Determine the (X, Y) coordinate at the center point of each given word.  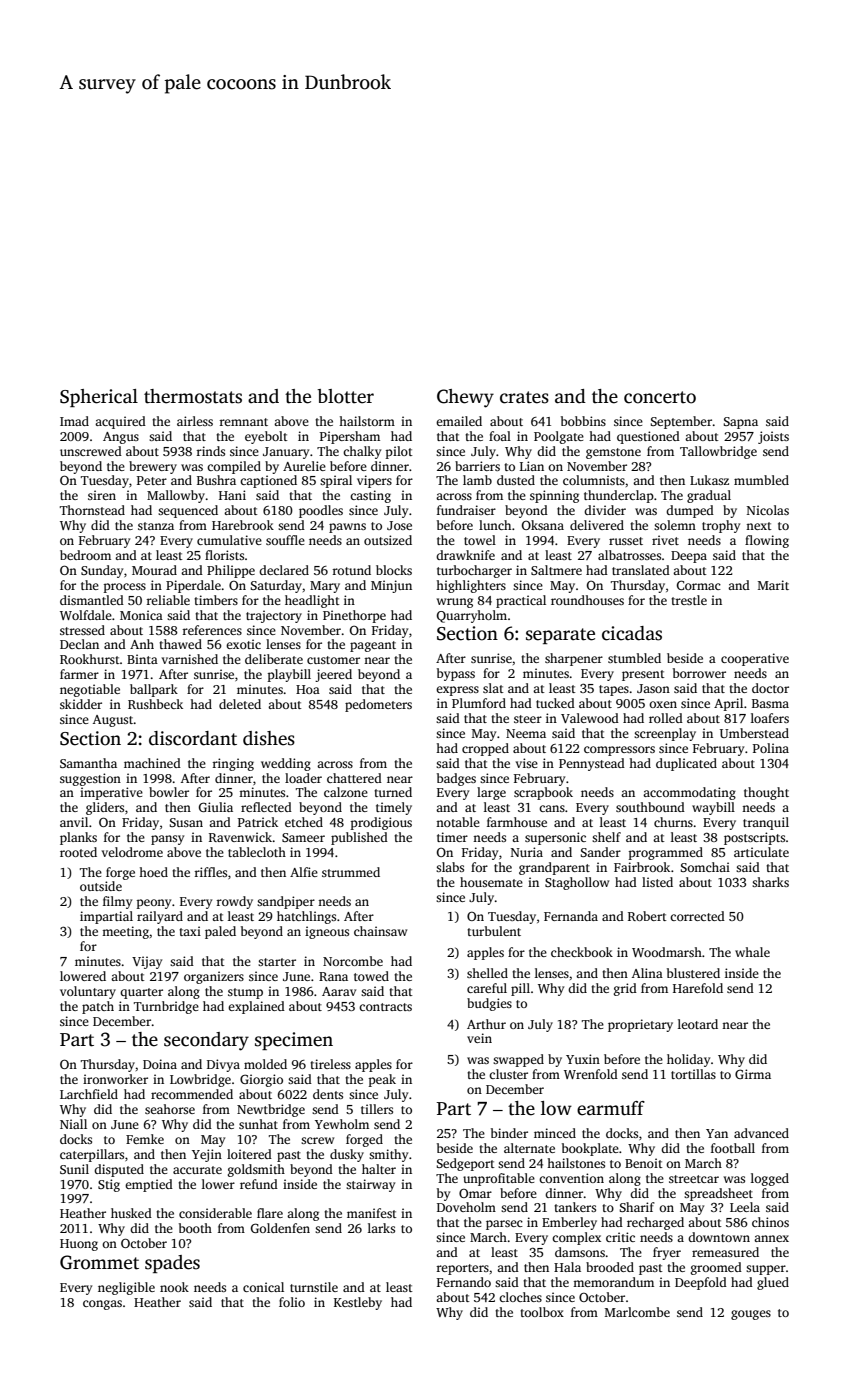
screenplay (665, 734)
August (113, 721)
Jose (399, 525)
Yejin (207, 1155)
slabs (450, 867)
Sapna (740, 423)
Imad (74, 421)
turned (393, 792)
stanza (156, 526)
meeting (125, 932)
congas (102, 1305)
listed (657, 882)
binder (509, 1133)
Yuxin (583, 1059)
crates (524, 397)
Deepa (689, 557)
